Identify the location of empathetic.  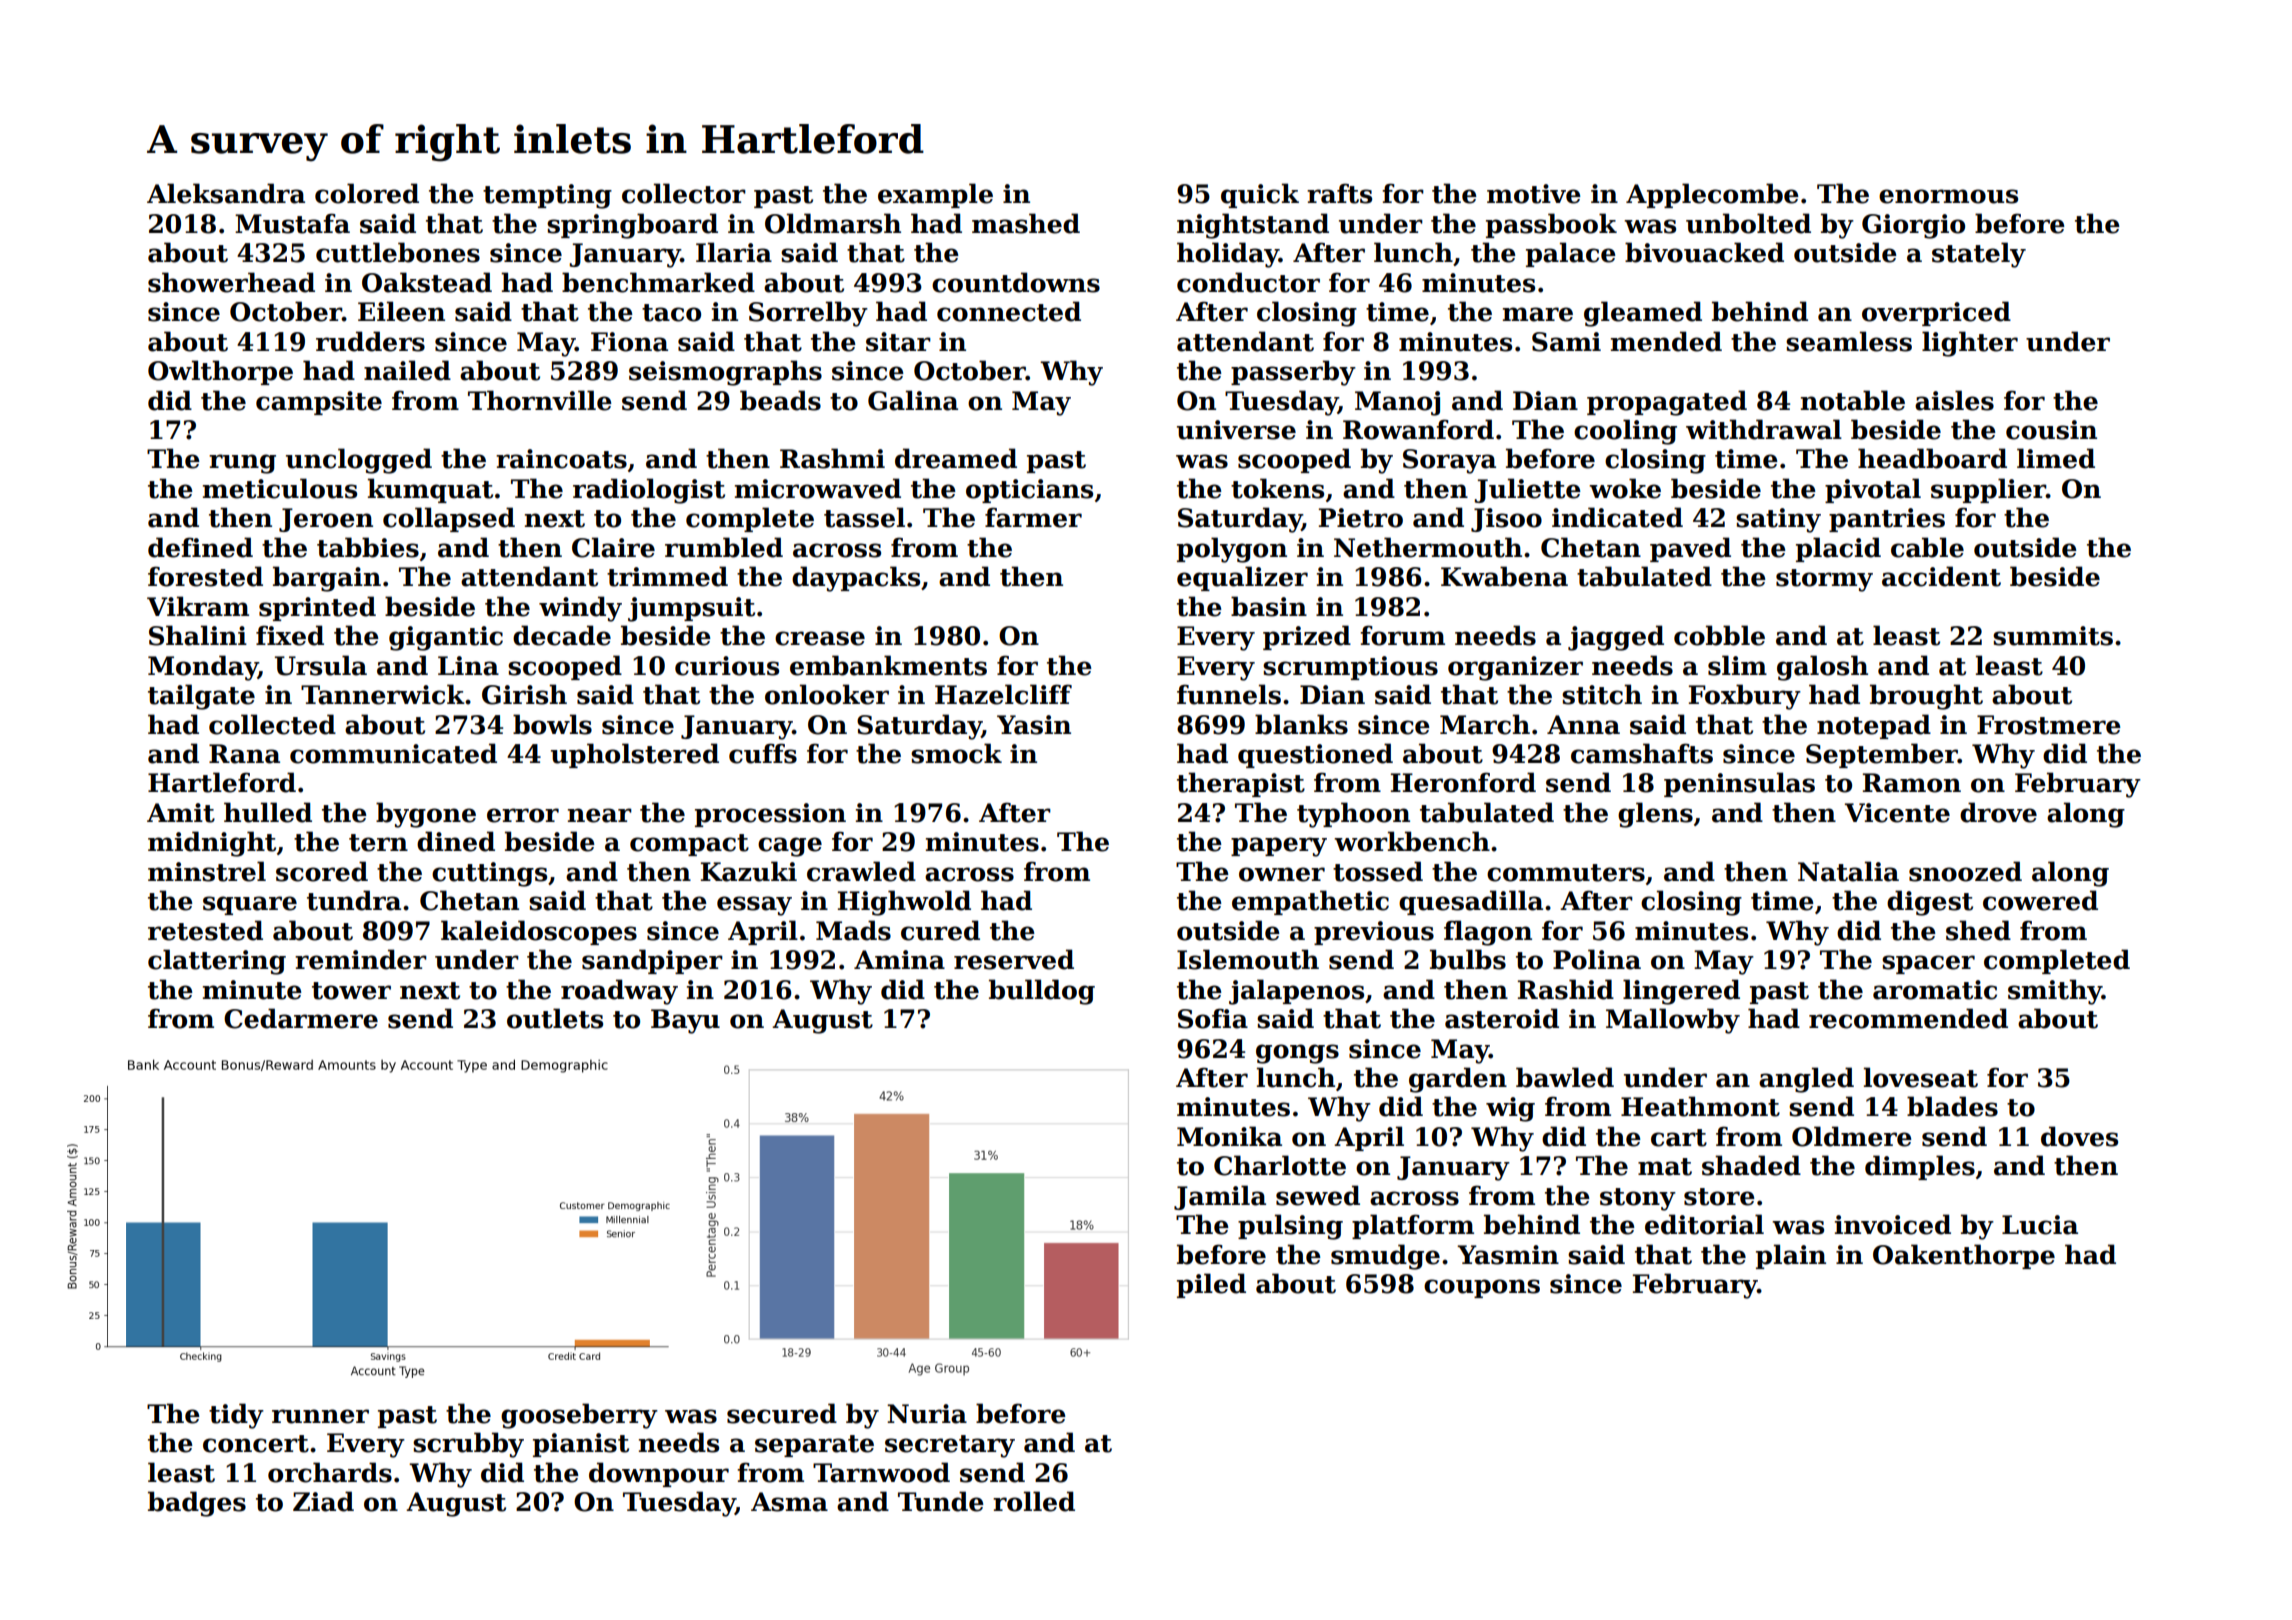
(1310, 902).
